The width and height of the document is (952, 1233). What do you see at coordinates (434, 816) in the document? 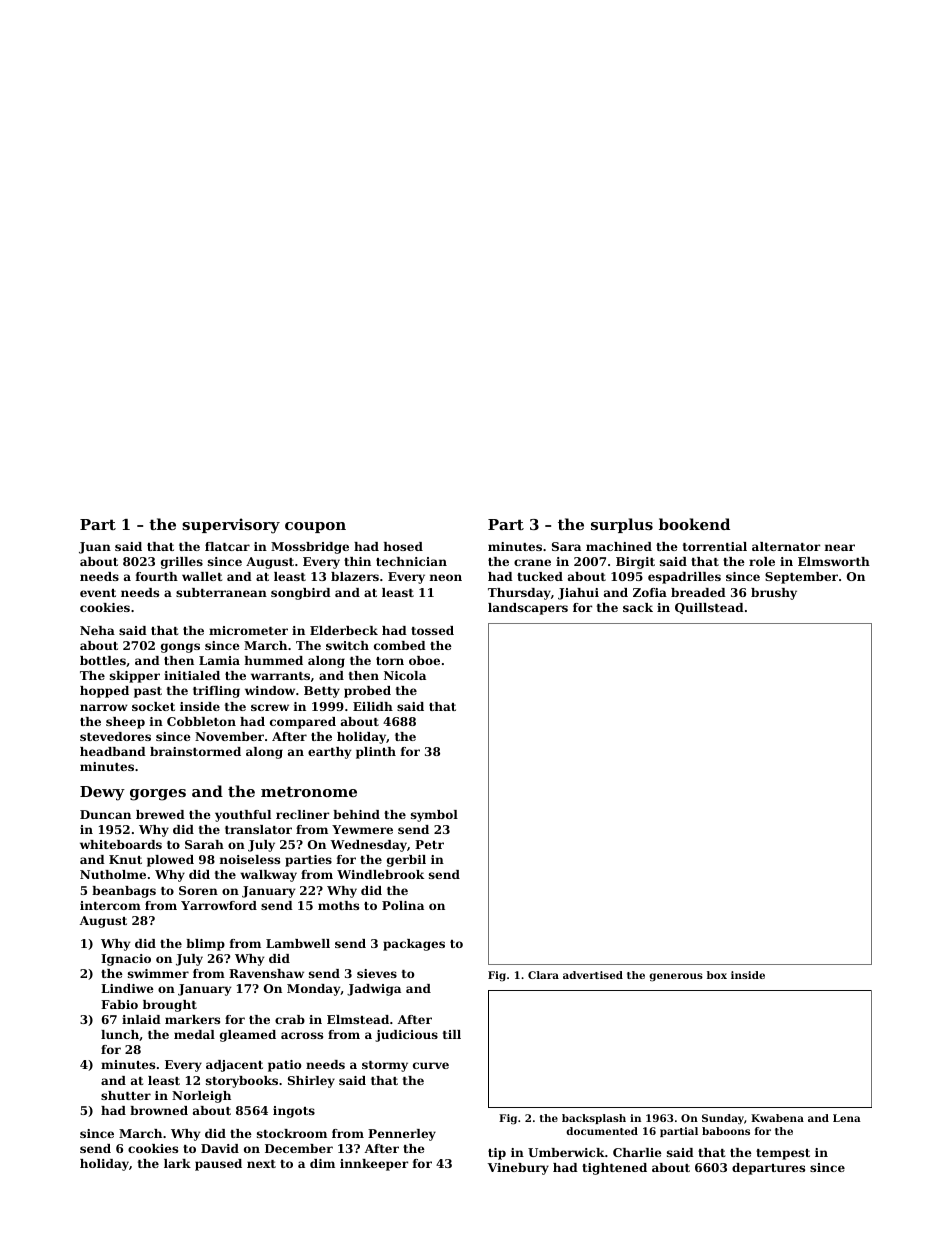
I see `symbol` at bounding box center [434, 816].
